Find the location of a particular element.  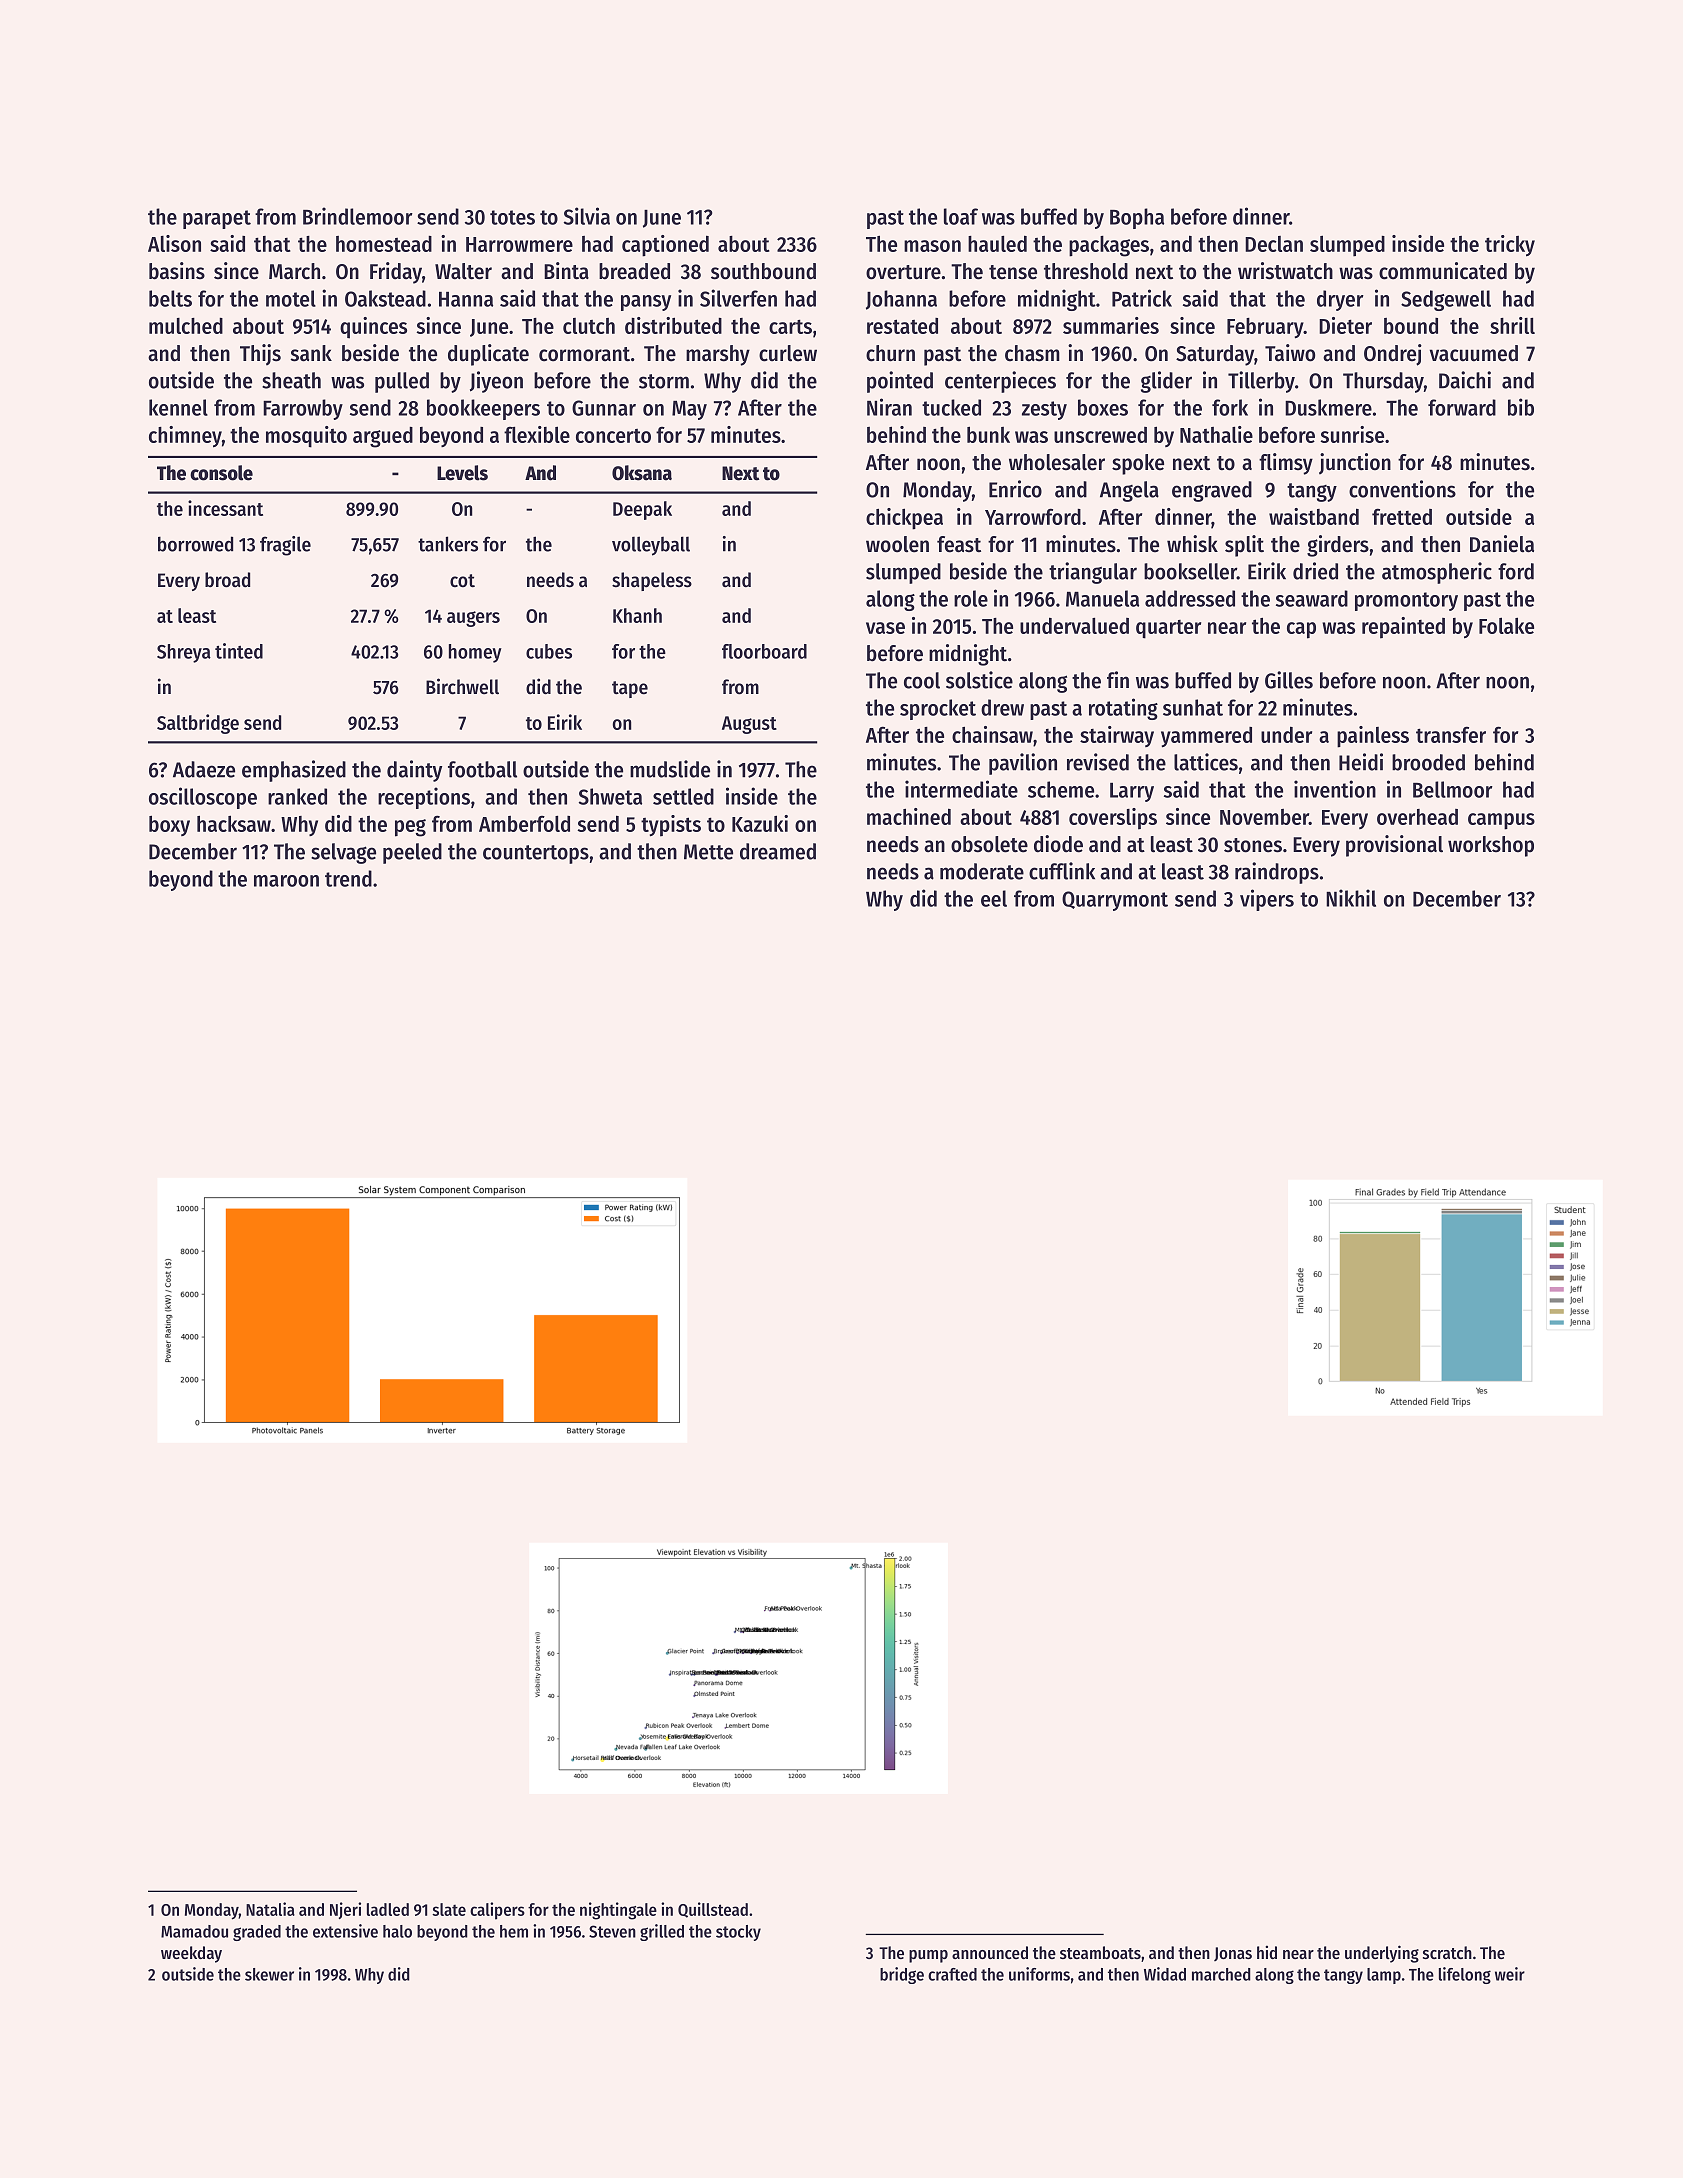

hid is located at coordinates (1267, 1952).
